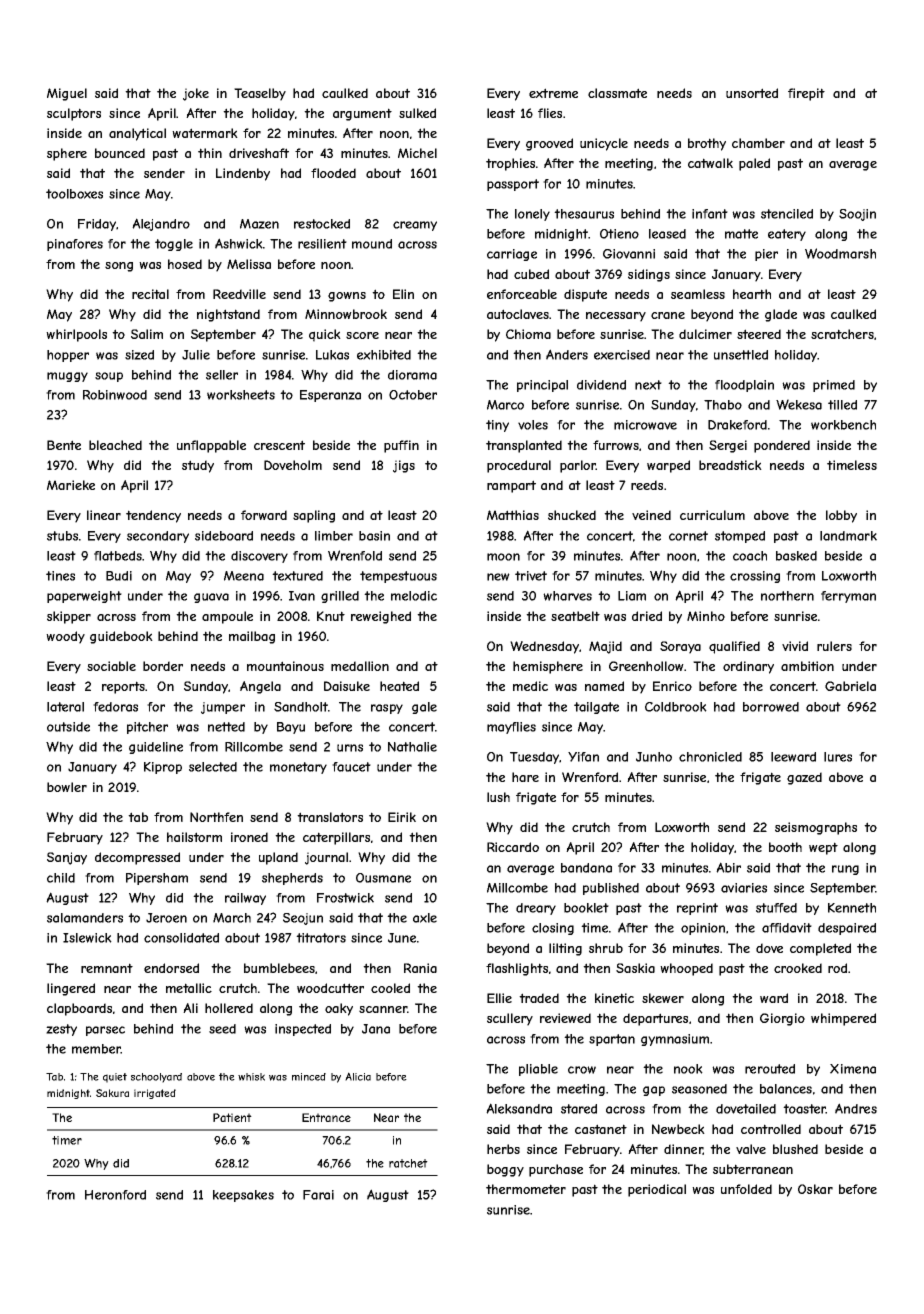 Image resolution: width=924 pixels, height=1314 pixels. What do you see at coordinates (499, 998) in the screenshot?
I see `Ellie` at bounding box center [499, 998].
